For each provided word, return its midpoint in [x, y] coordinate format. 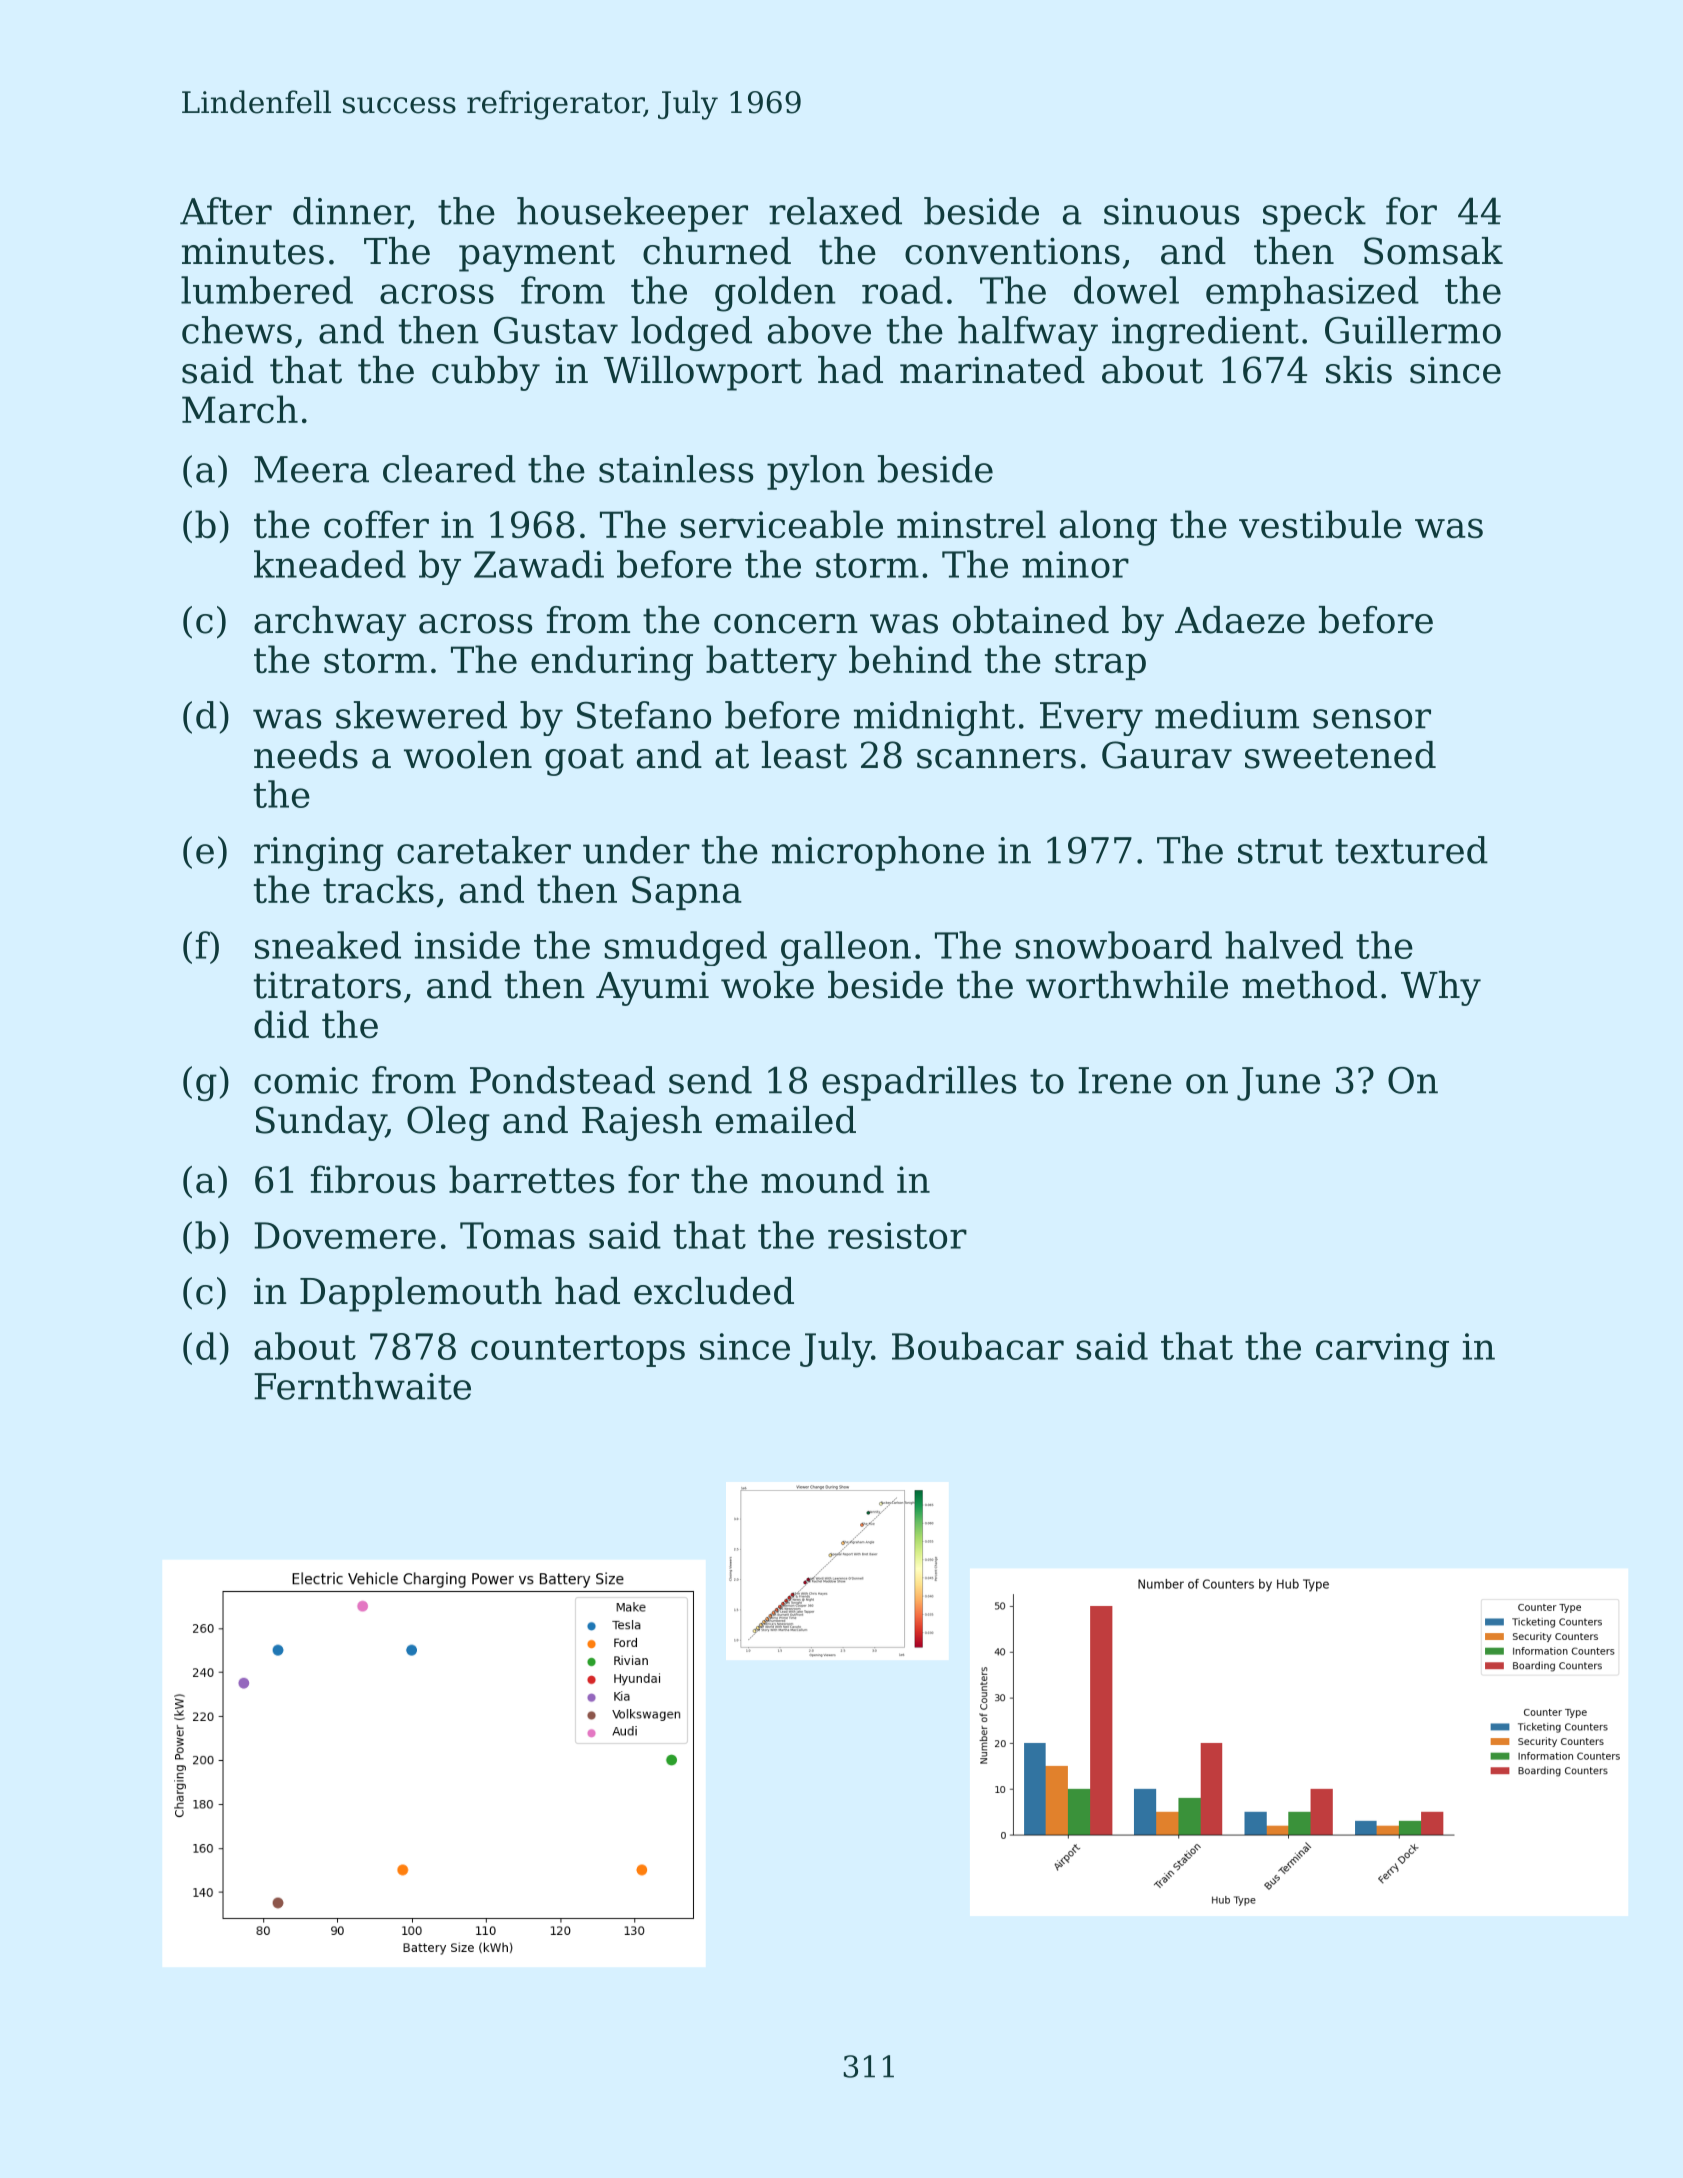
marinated [992, 370]
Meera [311, 469]
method [1309, 985]
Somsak [1433, 251]
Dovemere [345, 1235]
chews [237, 330]
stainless [676, 469]
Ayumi [652, 988]
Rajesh [642, 1123]
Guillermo [1413, 330]
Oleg [448, 1123]
